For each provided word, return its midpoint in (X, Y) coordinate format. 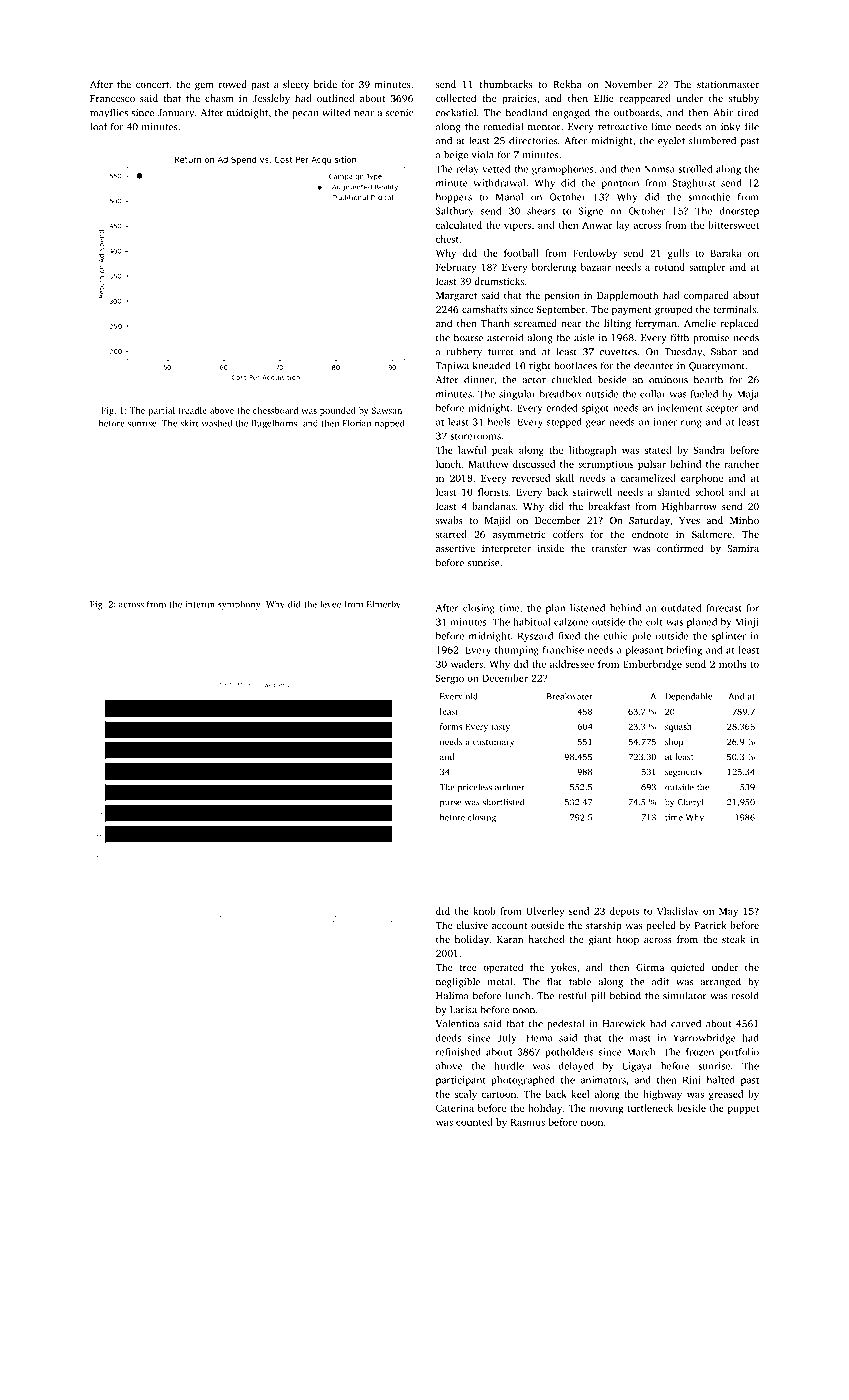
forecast (724, 608)
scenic (399, 113)
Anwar (597, 225)
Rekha (567, 84)
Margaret (456, 297)
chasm (219, 98)
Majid (498, 521)
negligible (458, 982)
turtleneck (650, 1108)
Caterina (455, 1108)
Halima (452, 996)
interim (200, 604)
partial (162, 411)
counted (474, 1122)
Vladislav (678, 911)
